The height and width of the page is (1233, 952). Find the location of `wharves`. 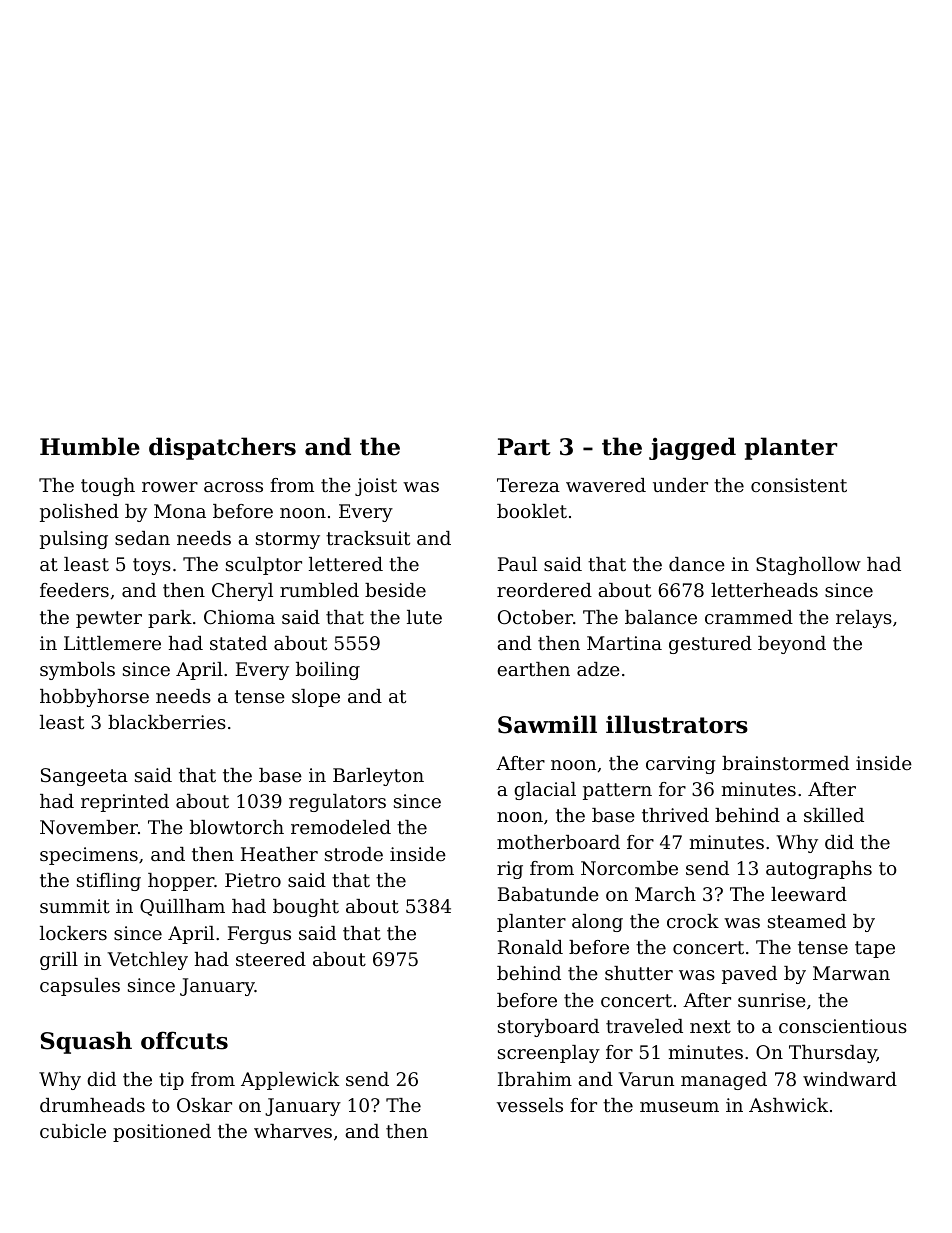

wharves is located at coordinates (293, 1131).
